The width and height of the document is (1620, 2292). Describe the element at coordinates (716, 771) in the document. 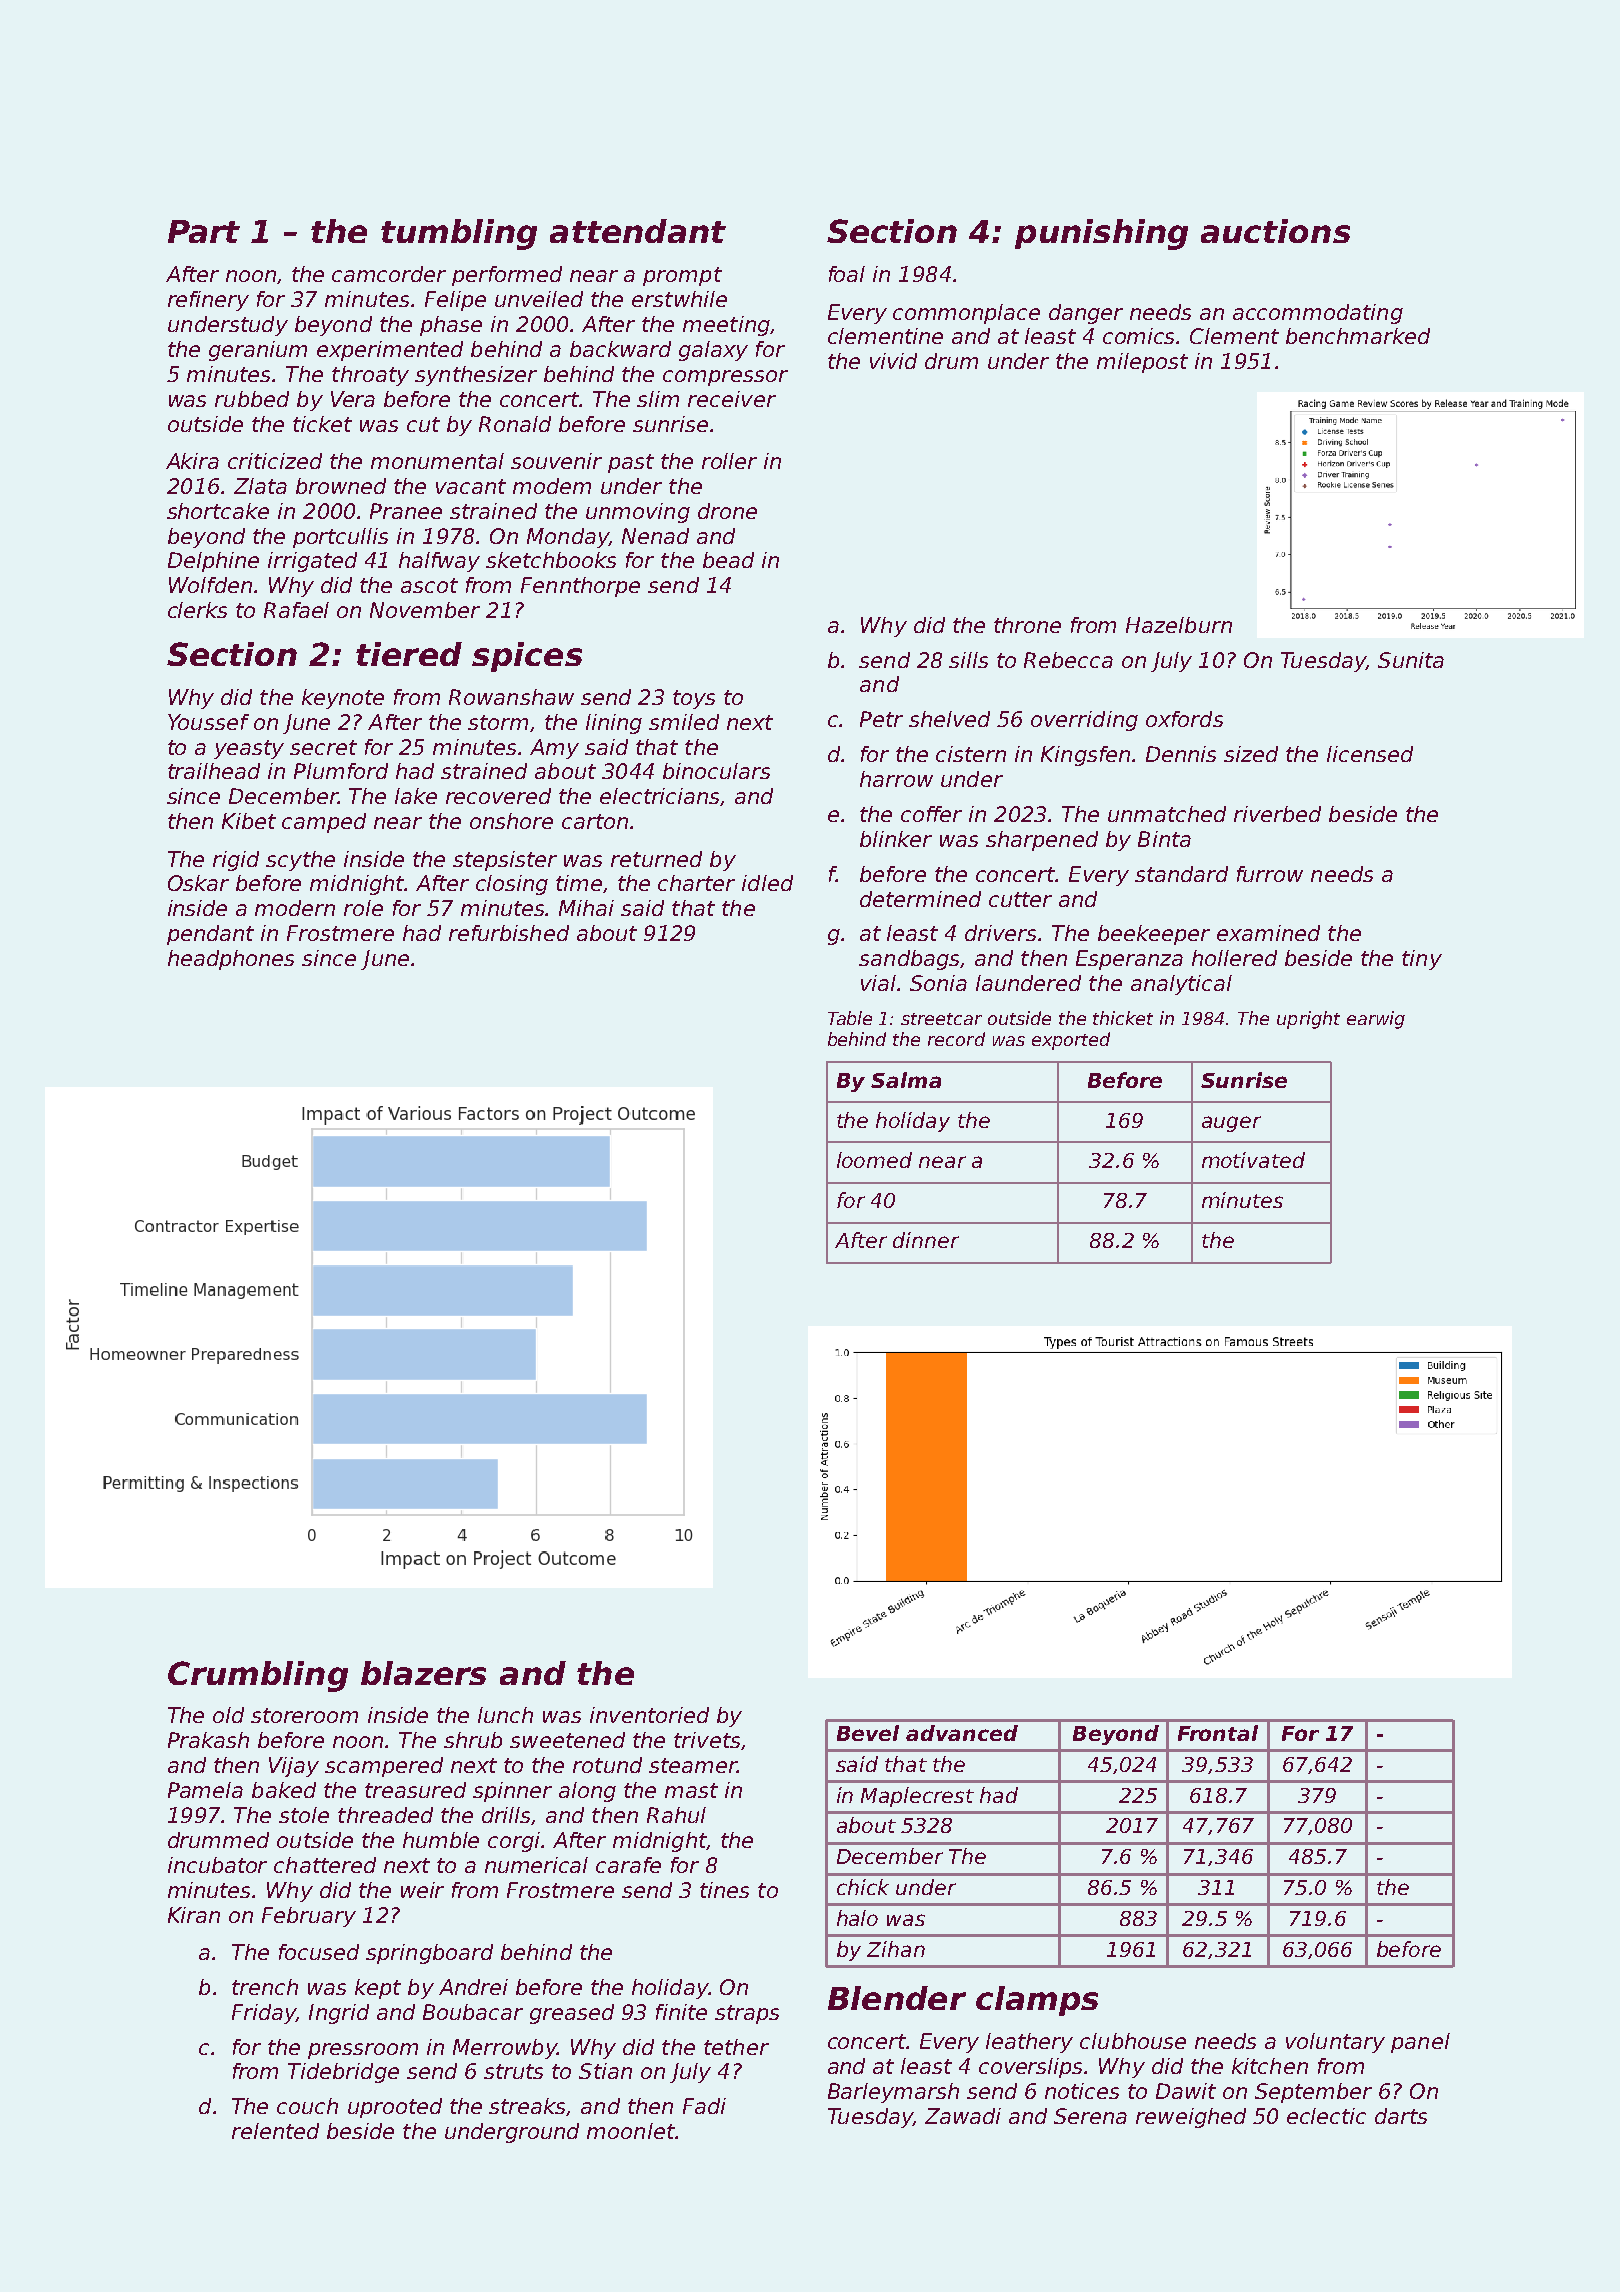

I see `binoculars` at that location.
